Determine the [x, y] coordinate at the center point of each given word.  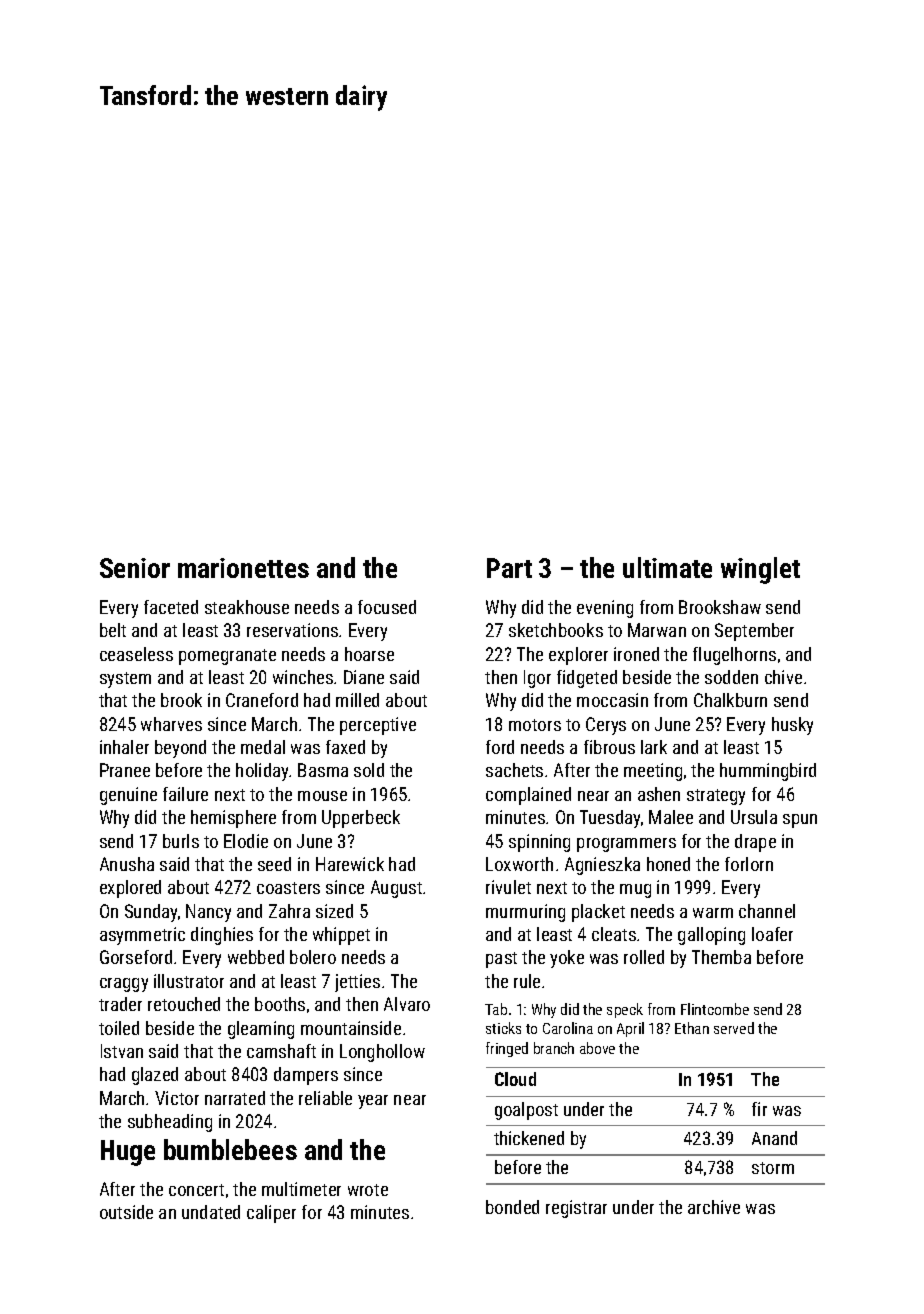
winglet [760, 570]
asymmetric [142, 936]
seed [274, 864]
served [734, 1028]
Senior [135, 568]
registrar [576, 1209]
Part [509, 568]
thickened [529, 1138]
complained [528, 796]
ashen [659, 794]
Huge [128, 1153]
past [501, 960]
